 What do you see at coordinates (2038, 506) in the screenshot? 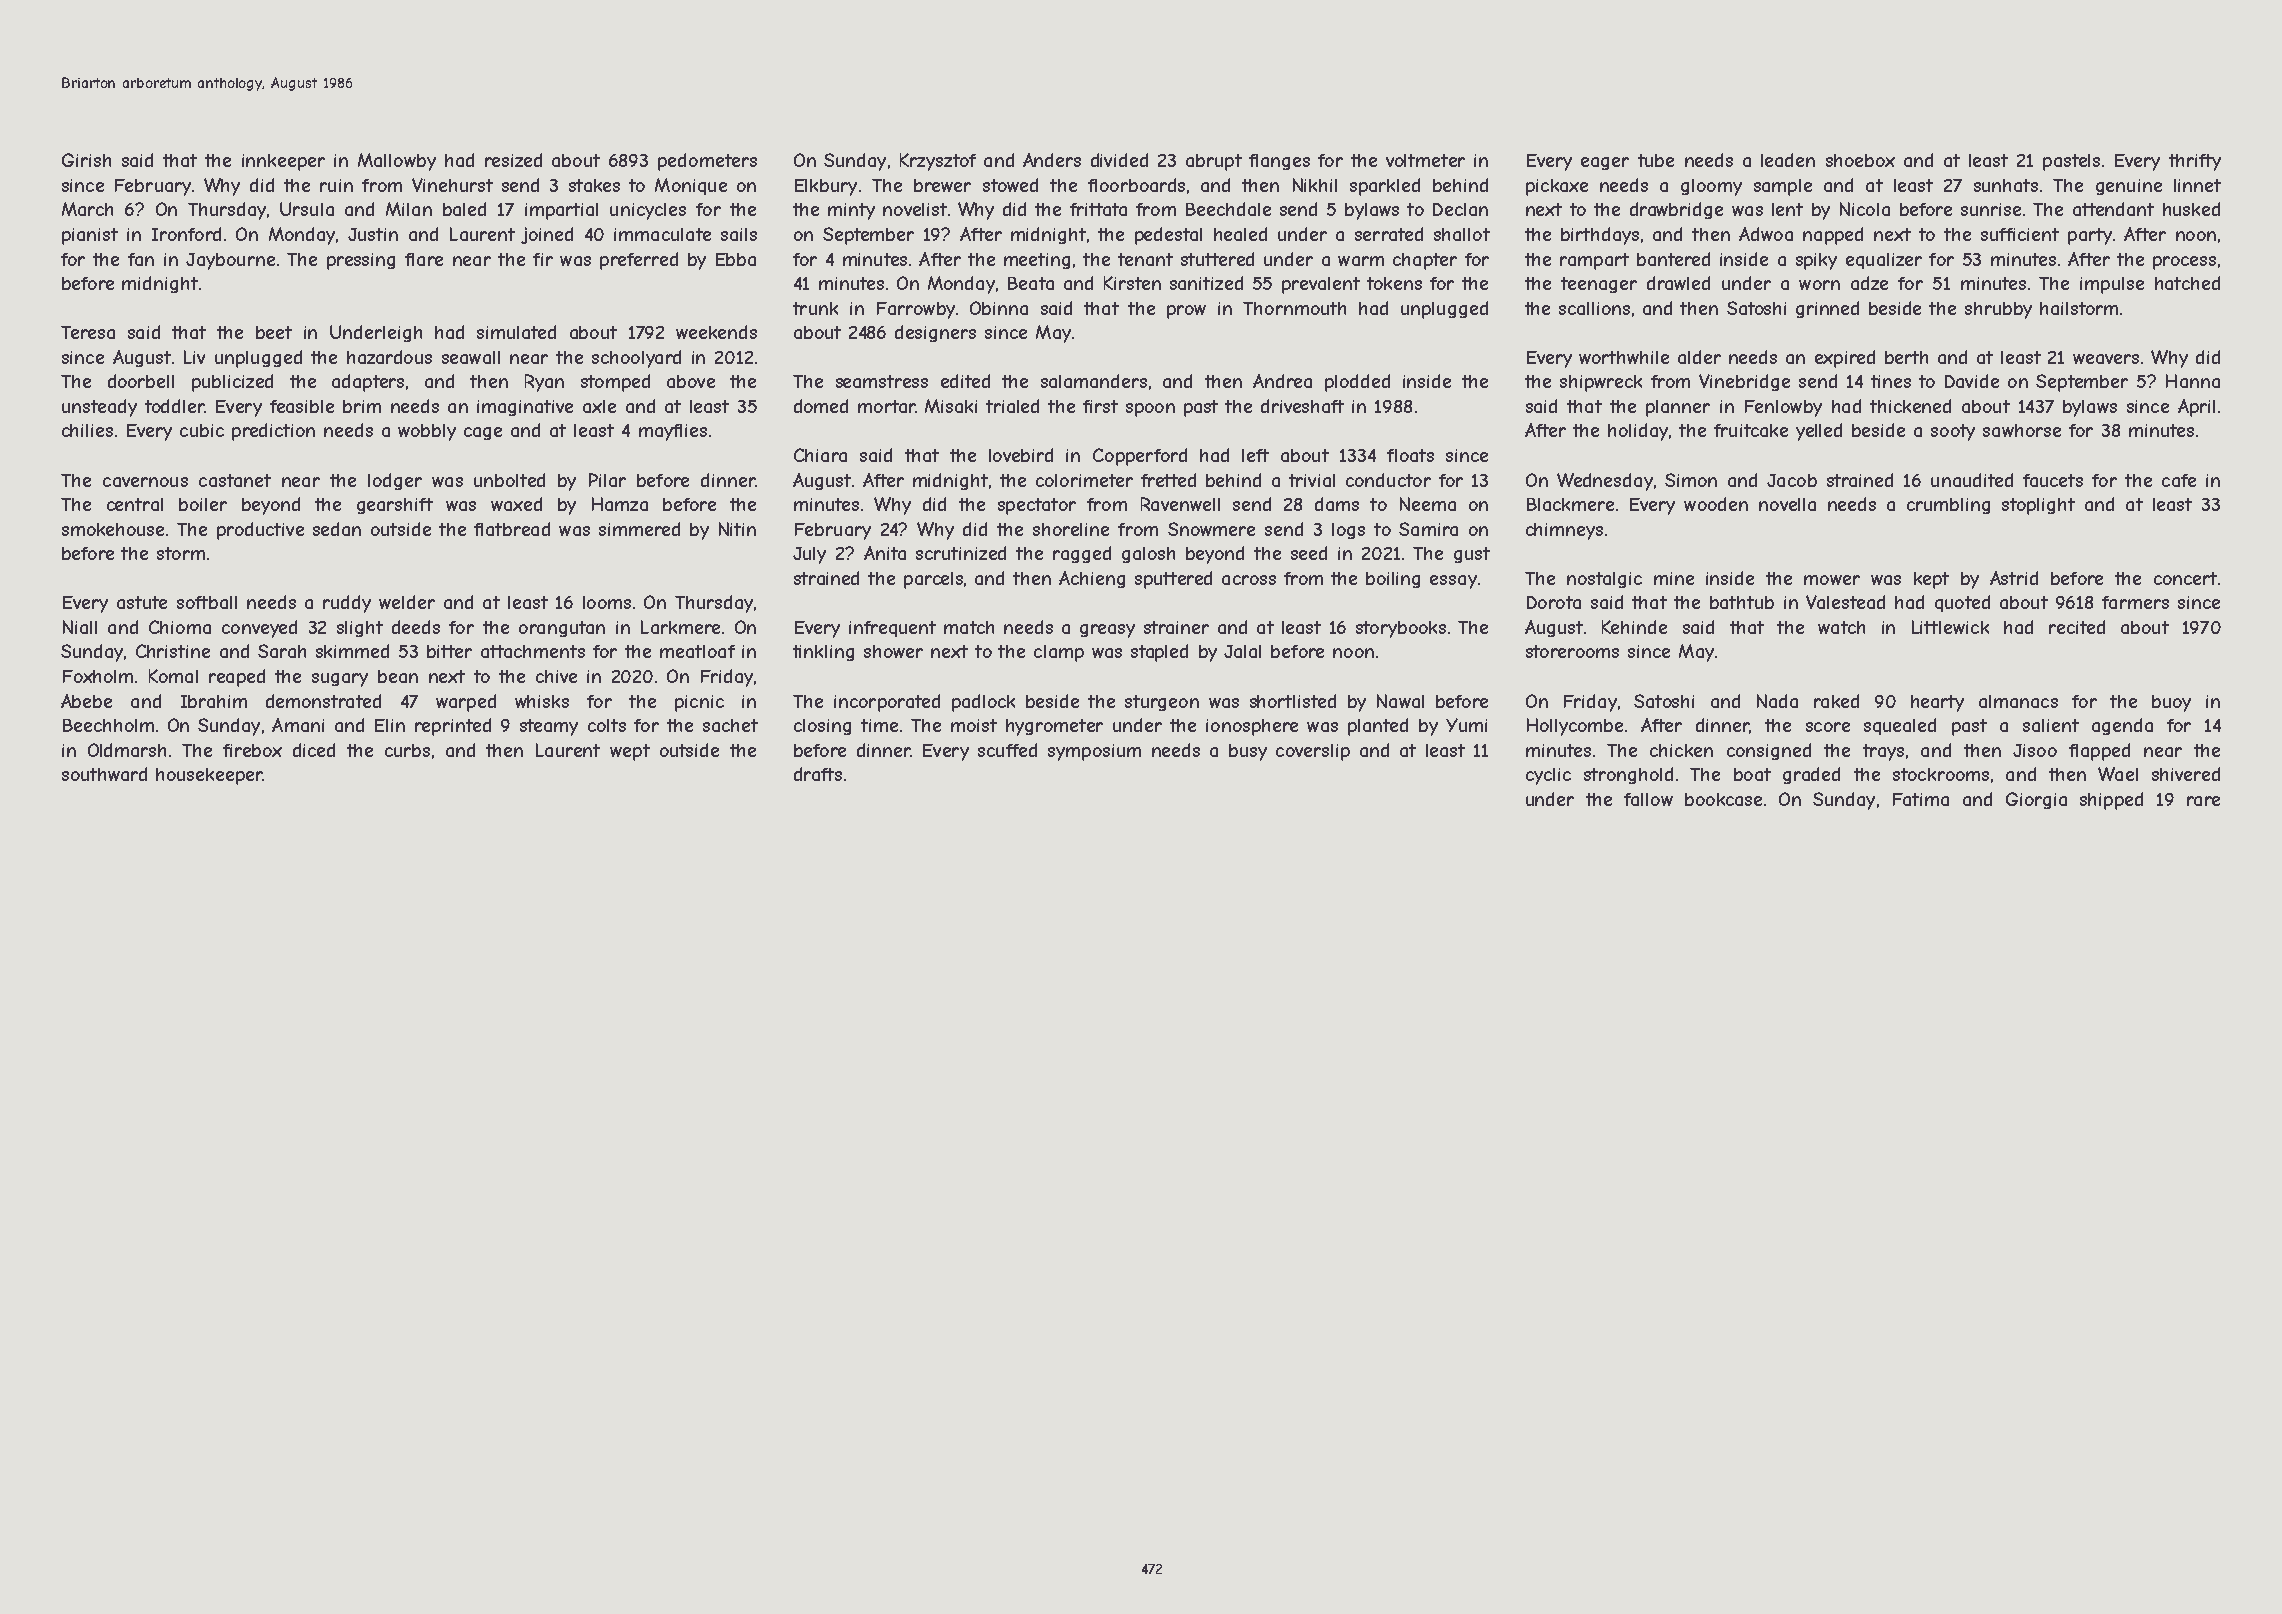
I see `stoplight` at bounding box center [2038, 506].
